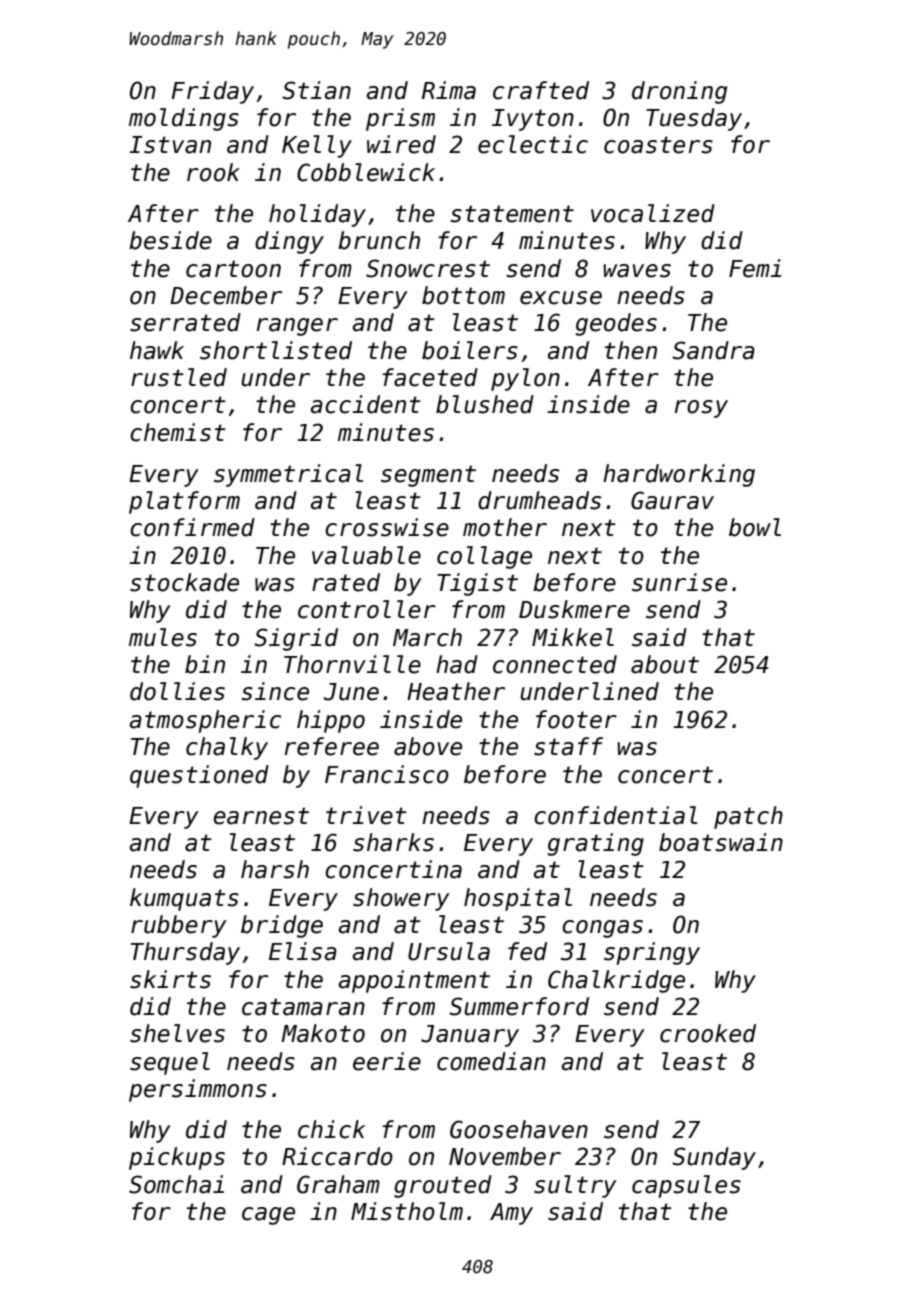  Describe the element at coordinates (602, 929) in the document. I see `congas` at that location.
